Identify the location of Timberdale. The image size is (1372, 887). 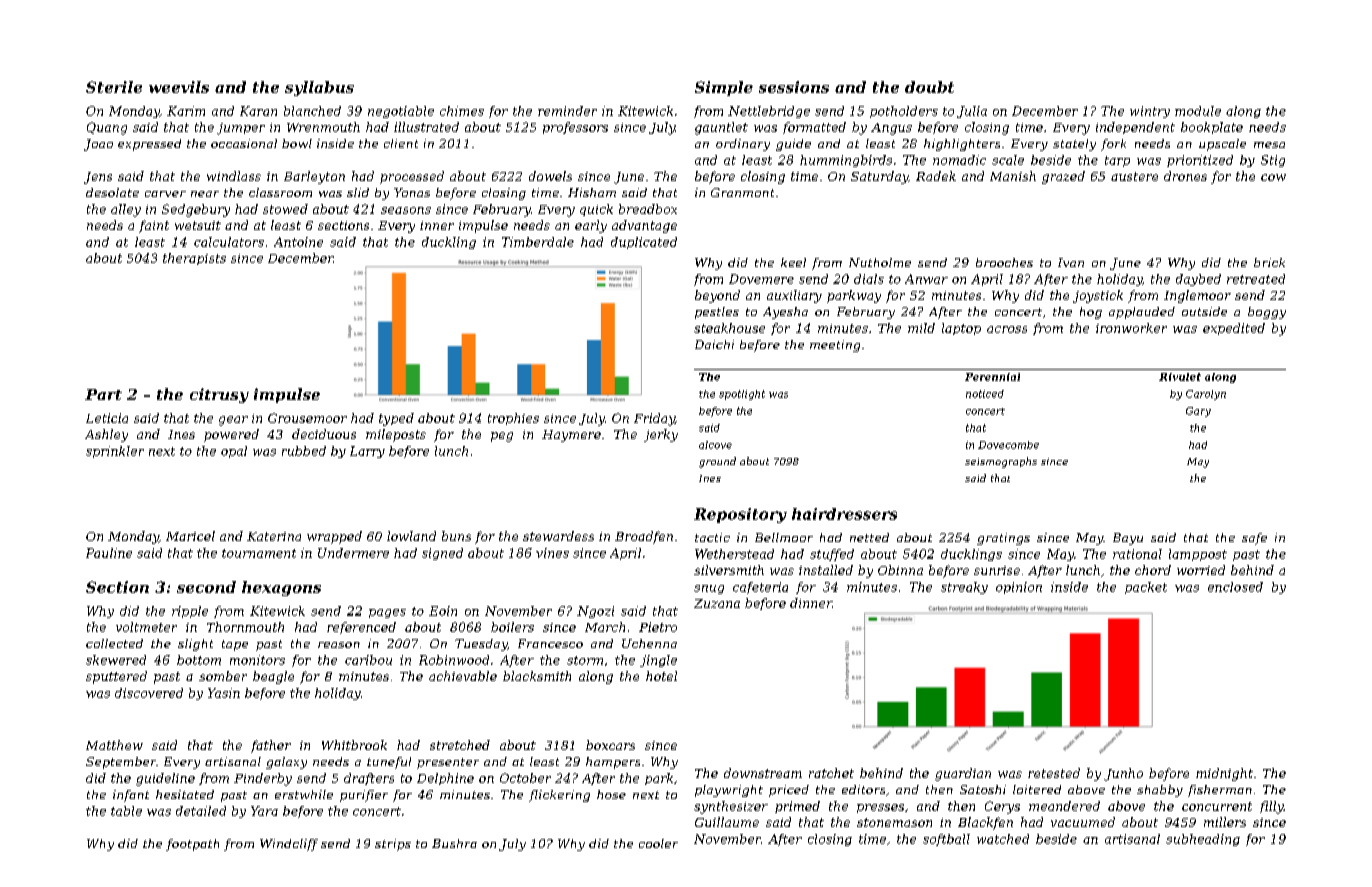
(538, 242).
